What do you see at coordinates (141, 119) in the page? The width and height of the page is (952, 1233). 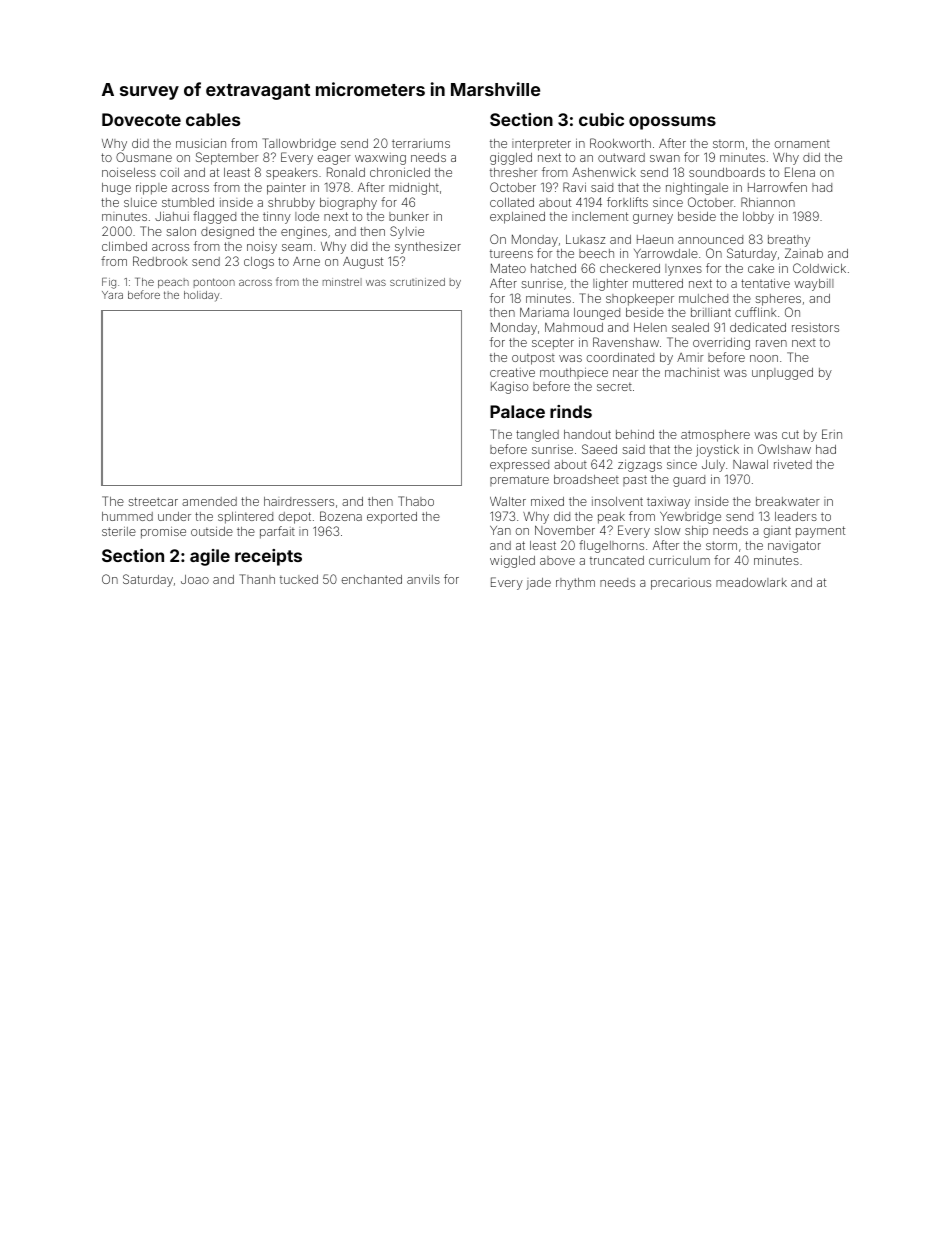 I see `Dovecote` at bounding box center [141, 119].
